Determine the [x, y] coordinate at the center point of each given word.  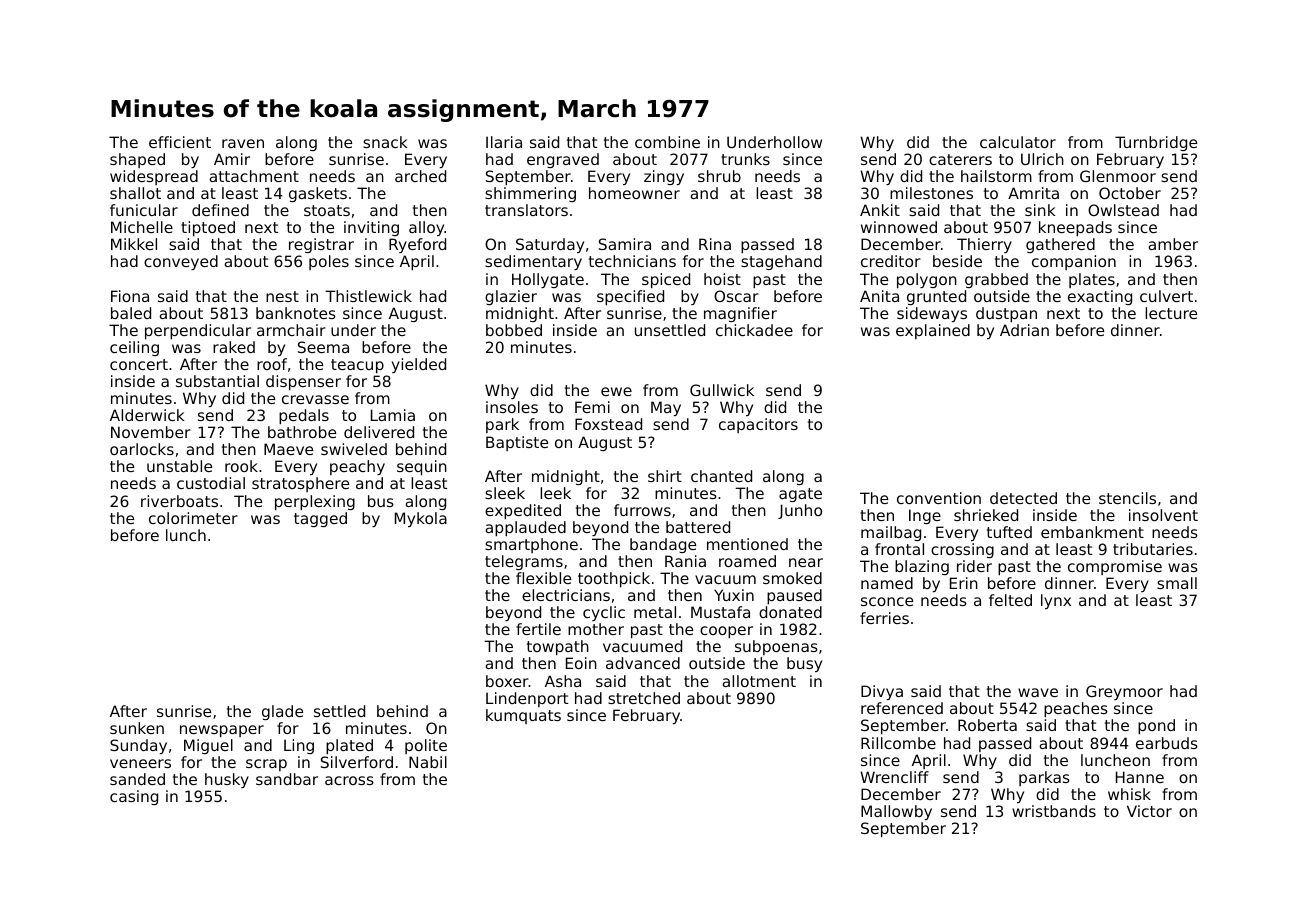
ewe [616, 391]
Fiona [130, 296]
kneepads [1075, 228]
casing [134, 797]
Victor [1149, 811]
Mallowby [896, 812]
